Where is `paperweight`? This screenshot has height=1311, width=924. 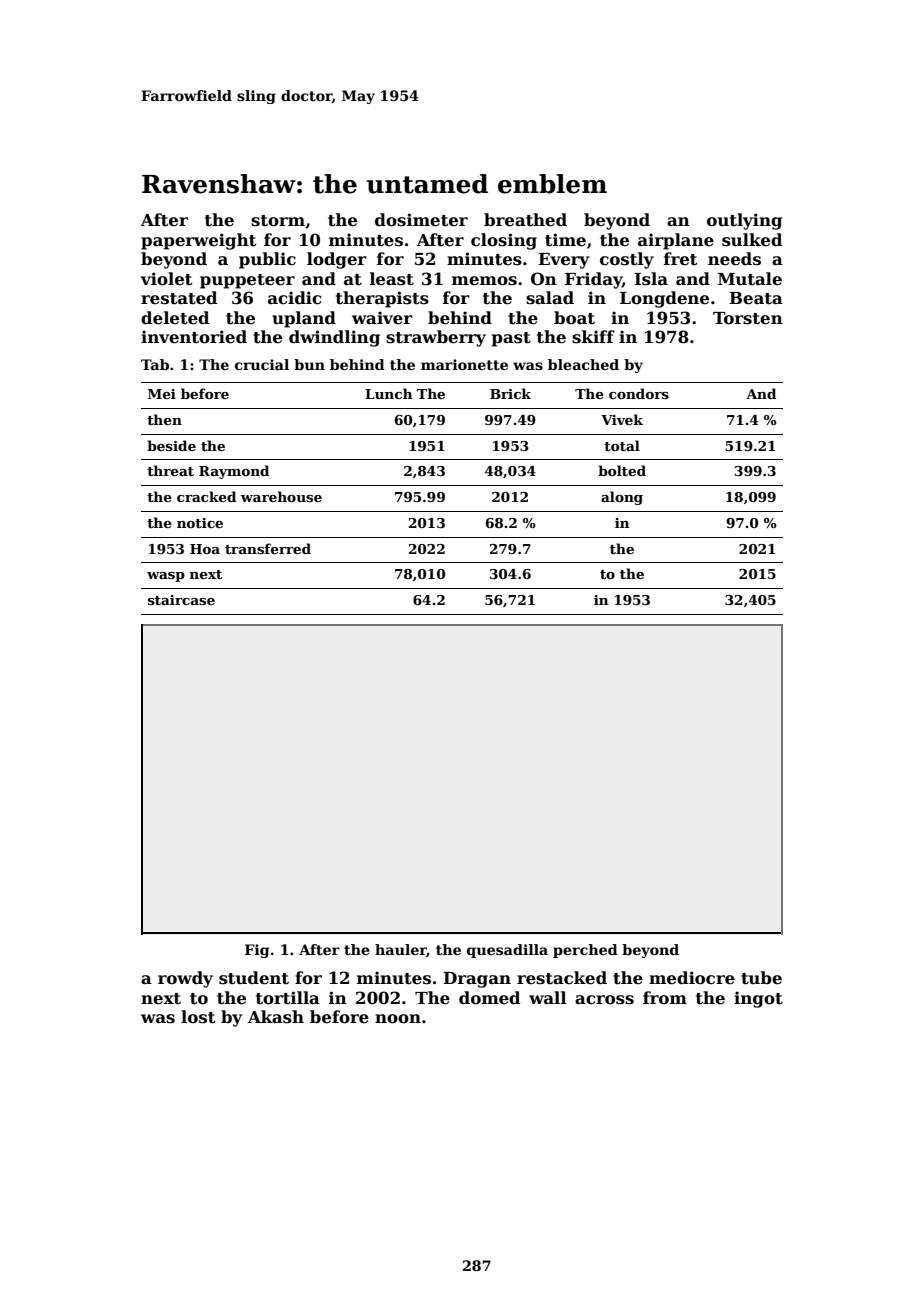
paperweight is located at coordinates (198, 241).
